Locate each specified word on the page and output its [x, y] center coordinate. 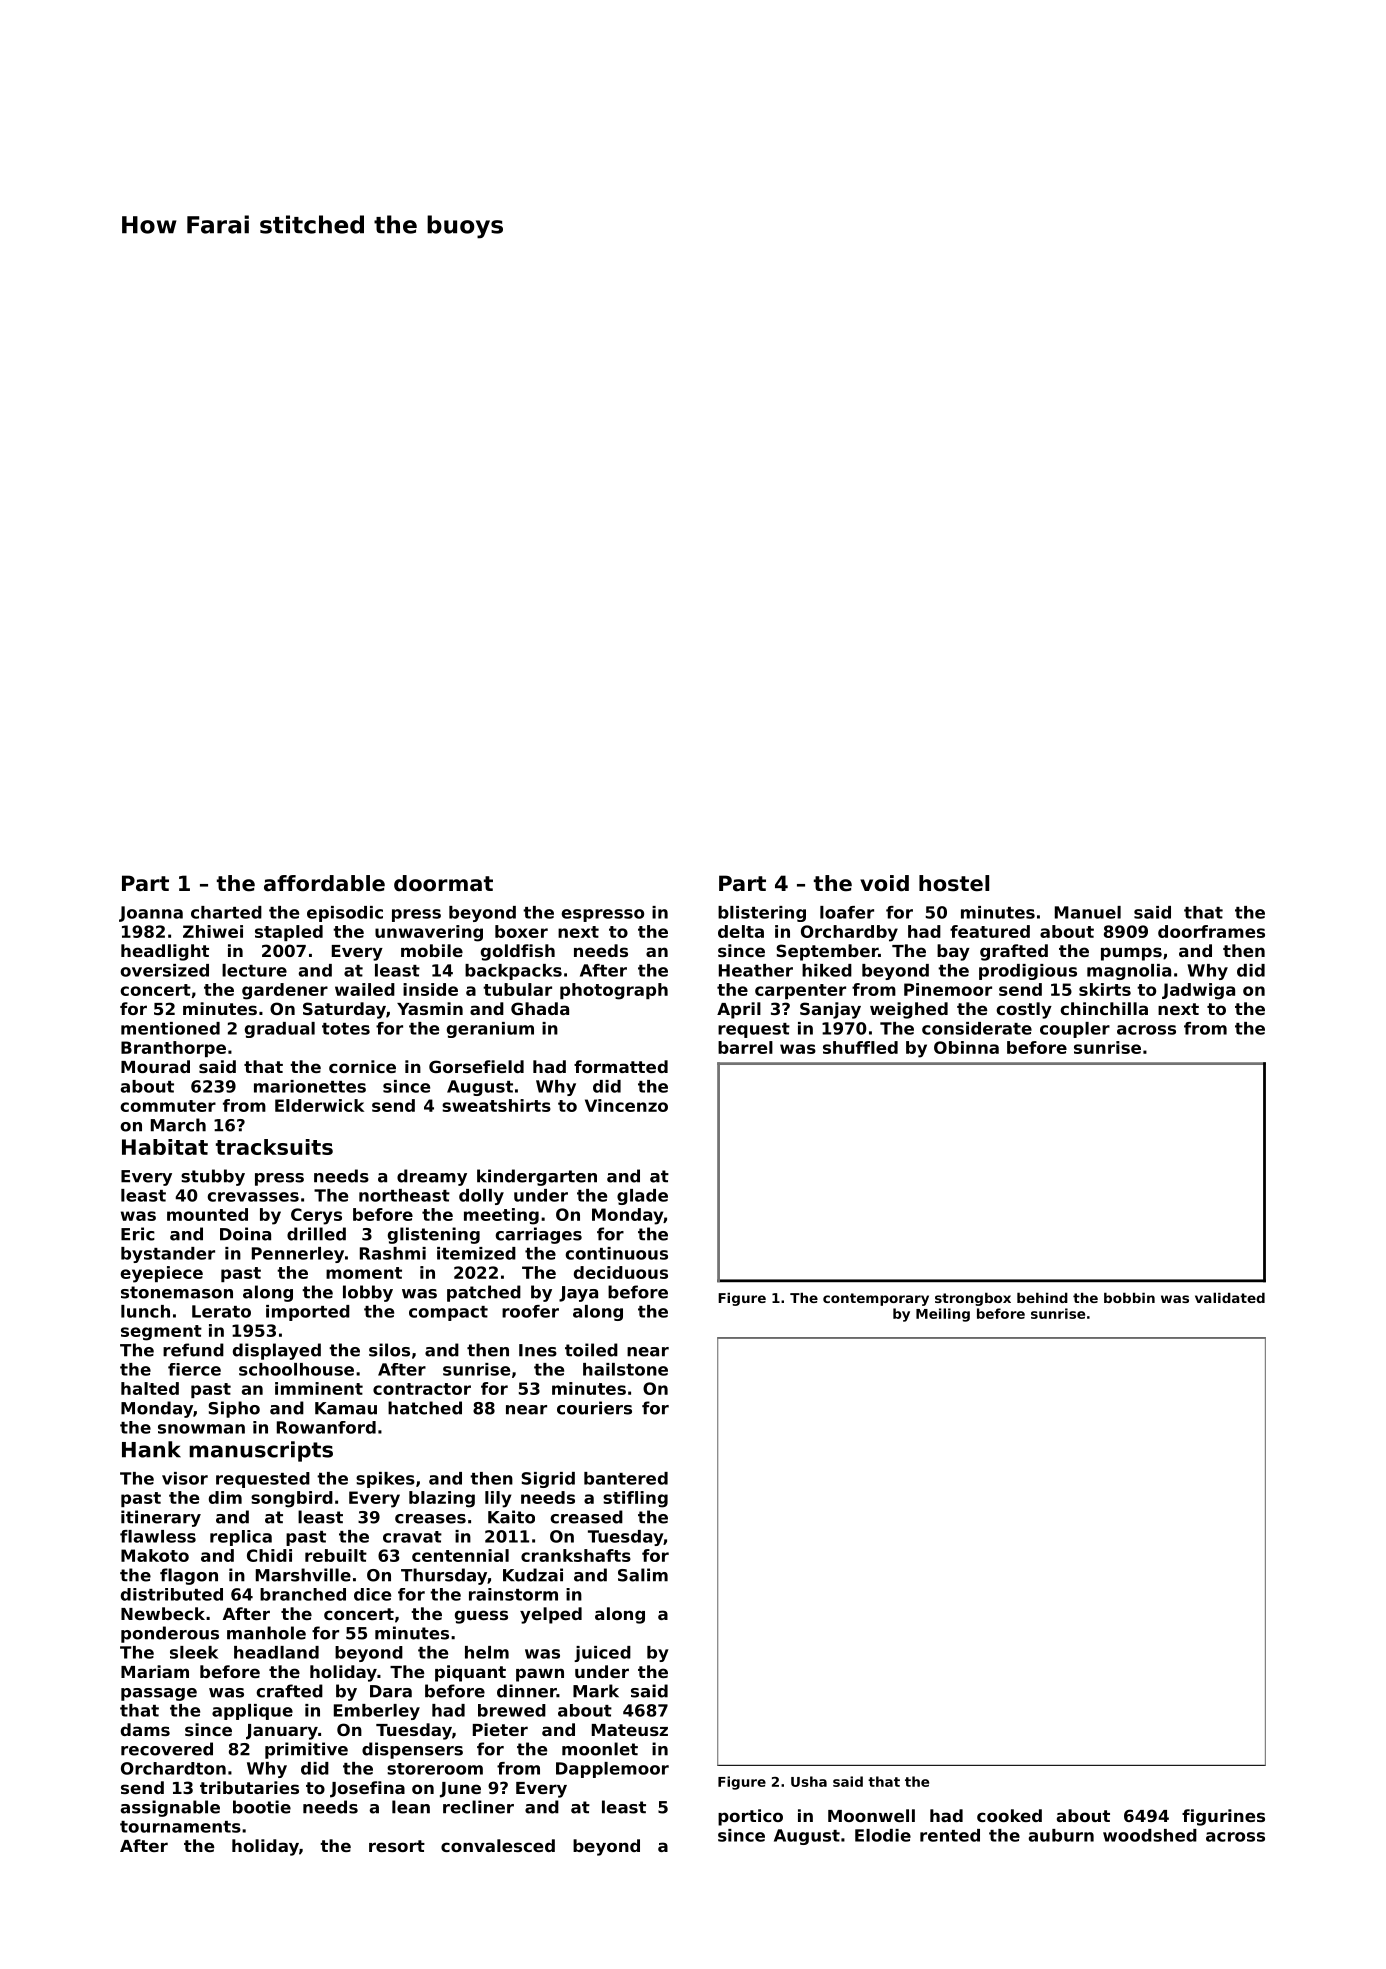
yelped [551, 1615]
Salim [643, 1575]
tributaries [249, 1787]
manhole [266, 1633]
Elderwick [319, 1105]
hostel [954, 883]
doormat [443, 883]
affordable [324, 883]
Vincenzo [626, 1105]
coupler [1075, 1030]
